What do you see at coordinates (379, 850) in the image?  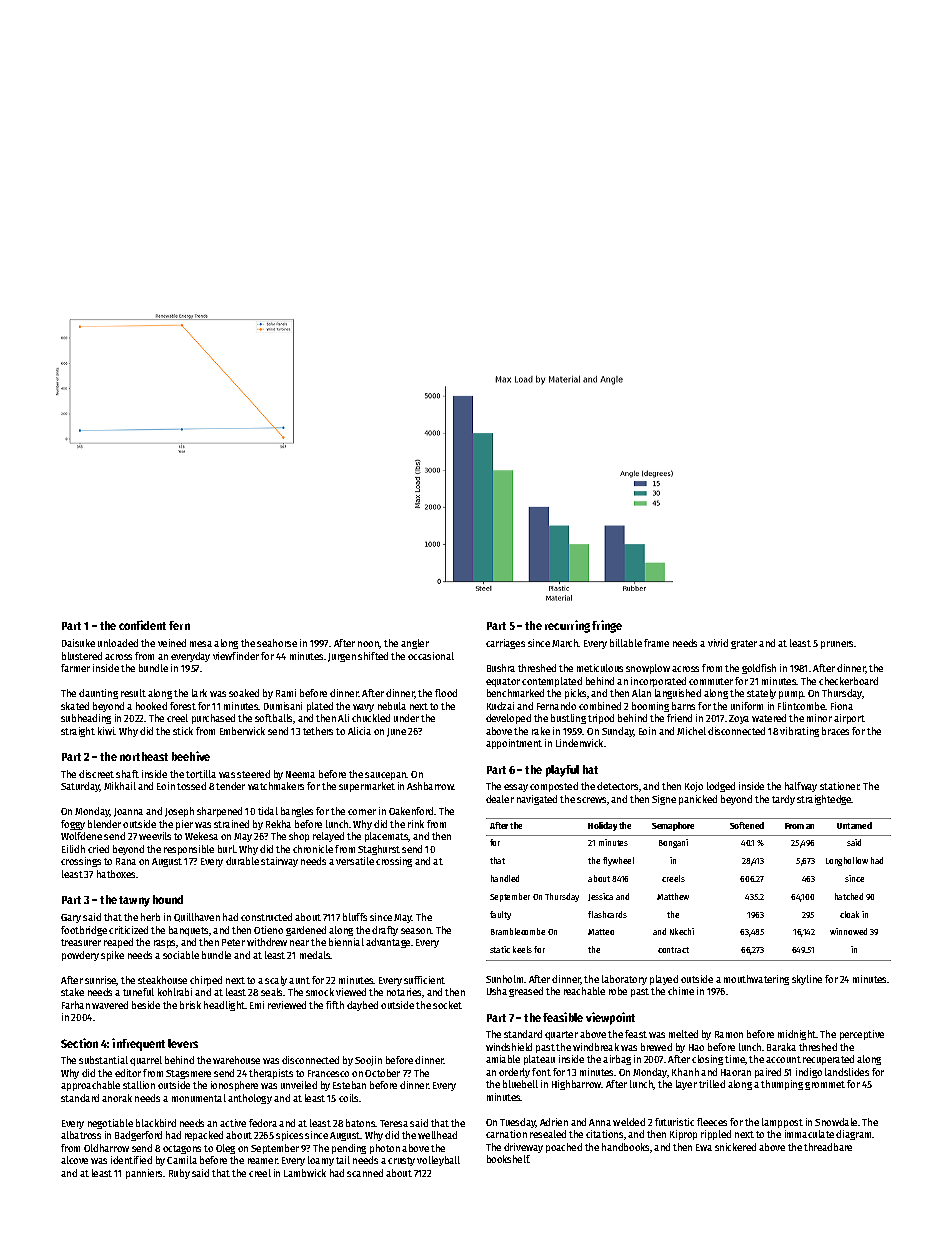 I see `Staghurst` at bounding box center [379, 850].
